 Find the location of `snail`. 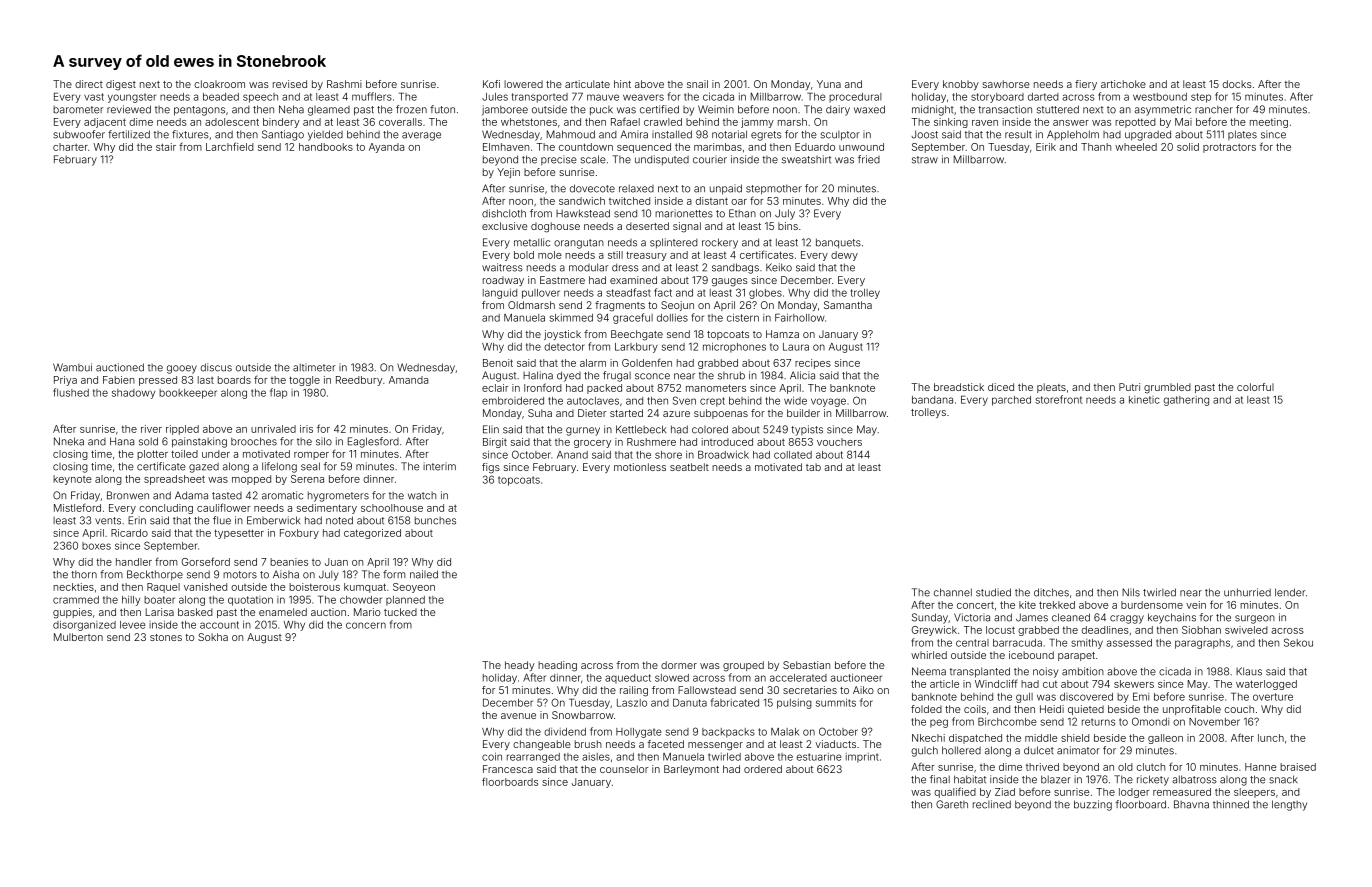

snail is located at coordinates (697, 84).
